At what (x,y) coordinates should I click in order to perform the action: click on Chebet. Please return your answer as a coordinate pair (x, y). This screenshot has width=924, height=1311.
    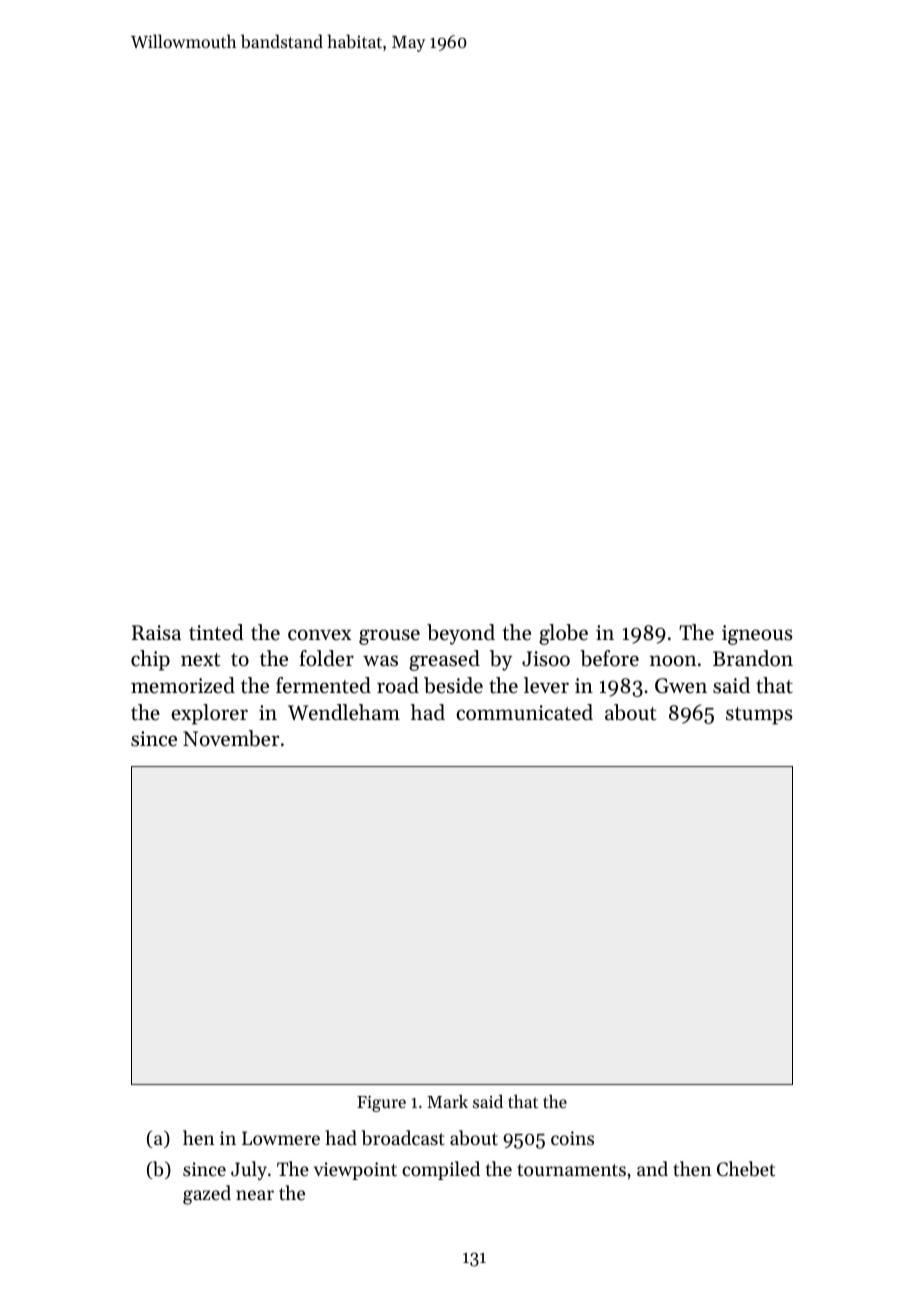
    Looking at the image, I should click on (746, 1169).
